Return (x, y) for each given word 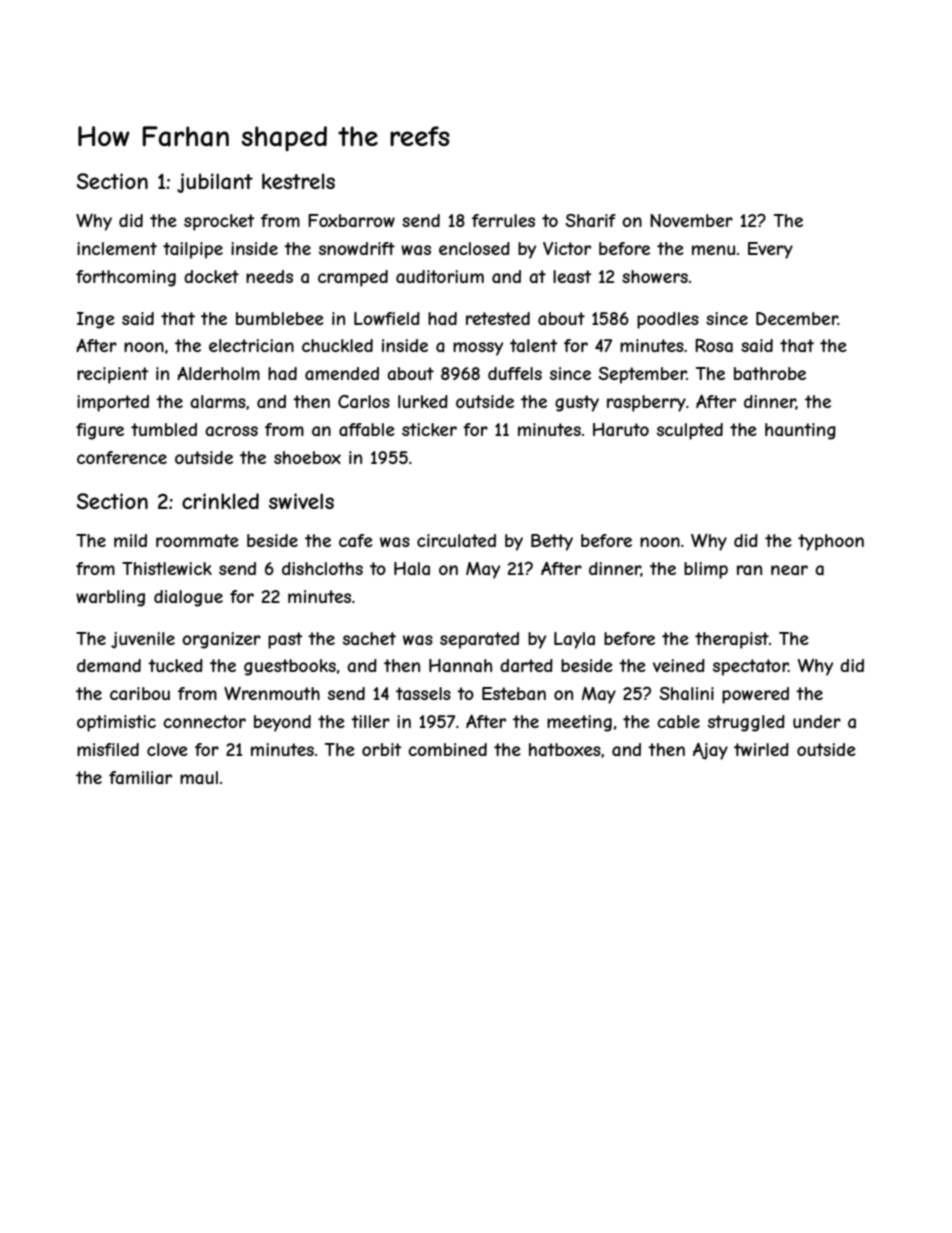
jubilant (215, 183)
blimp (706, 570)
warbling (110, 598)
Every (770, 250)
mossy (478, 349)
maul (199, 777)
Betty (552, 542)
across (231, 431)
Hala (412, 568)
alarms (218, 401)
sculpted (690, 431)
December (797, 318)
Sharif (590, 220)
